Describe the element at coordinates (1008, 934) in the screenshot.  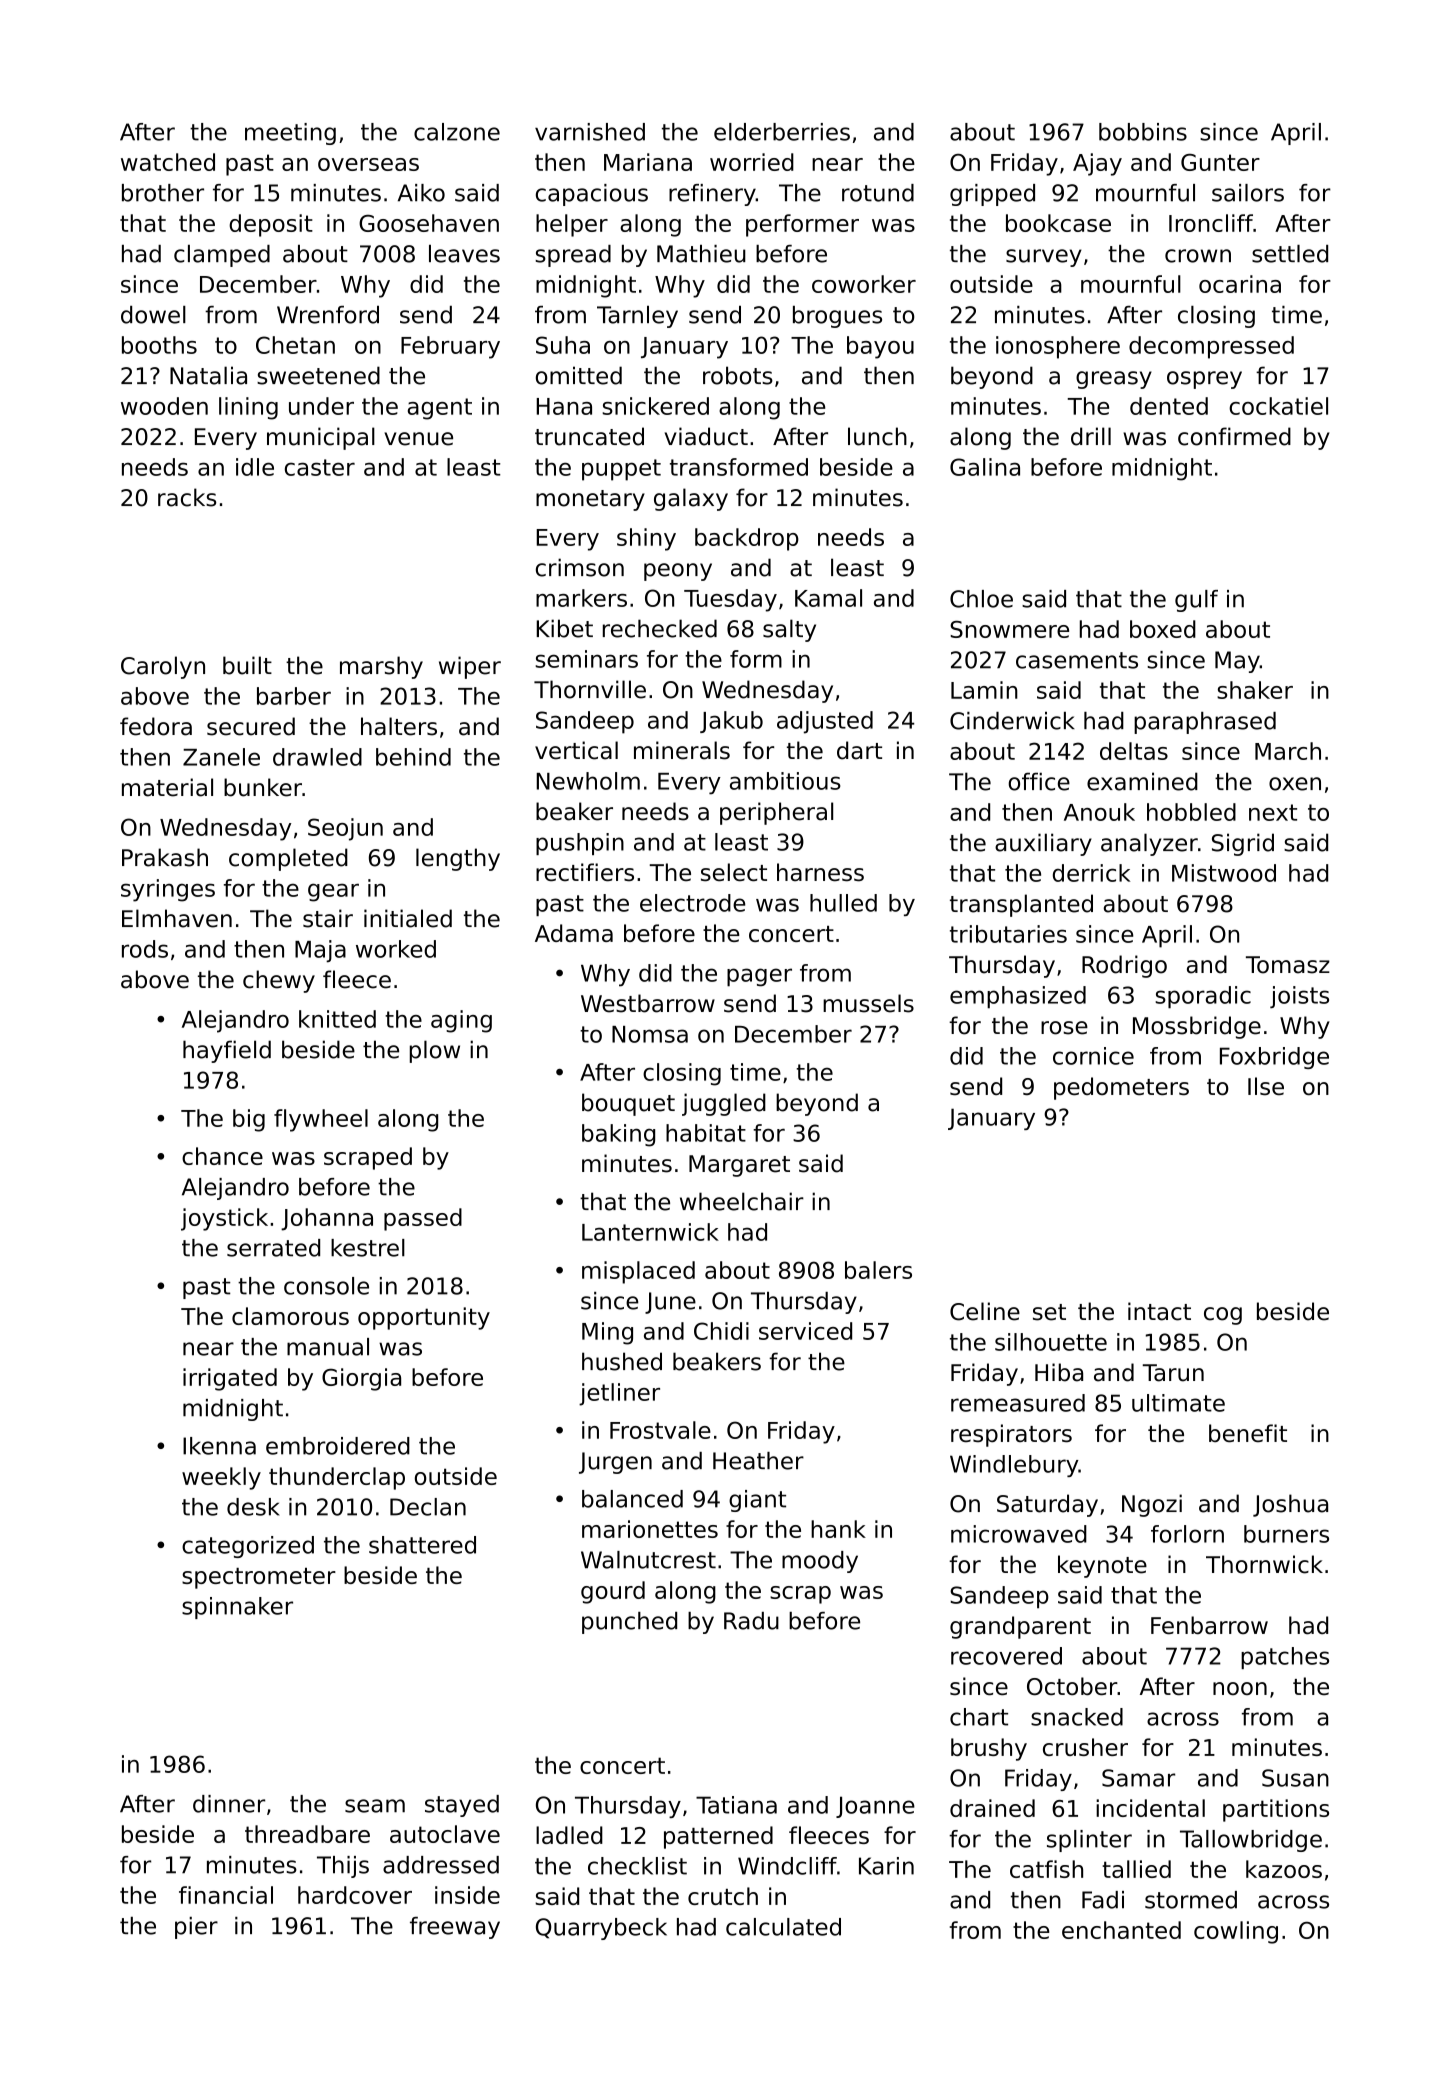
I see `tributaries` at that location.
